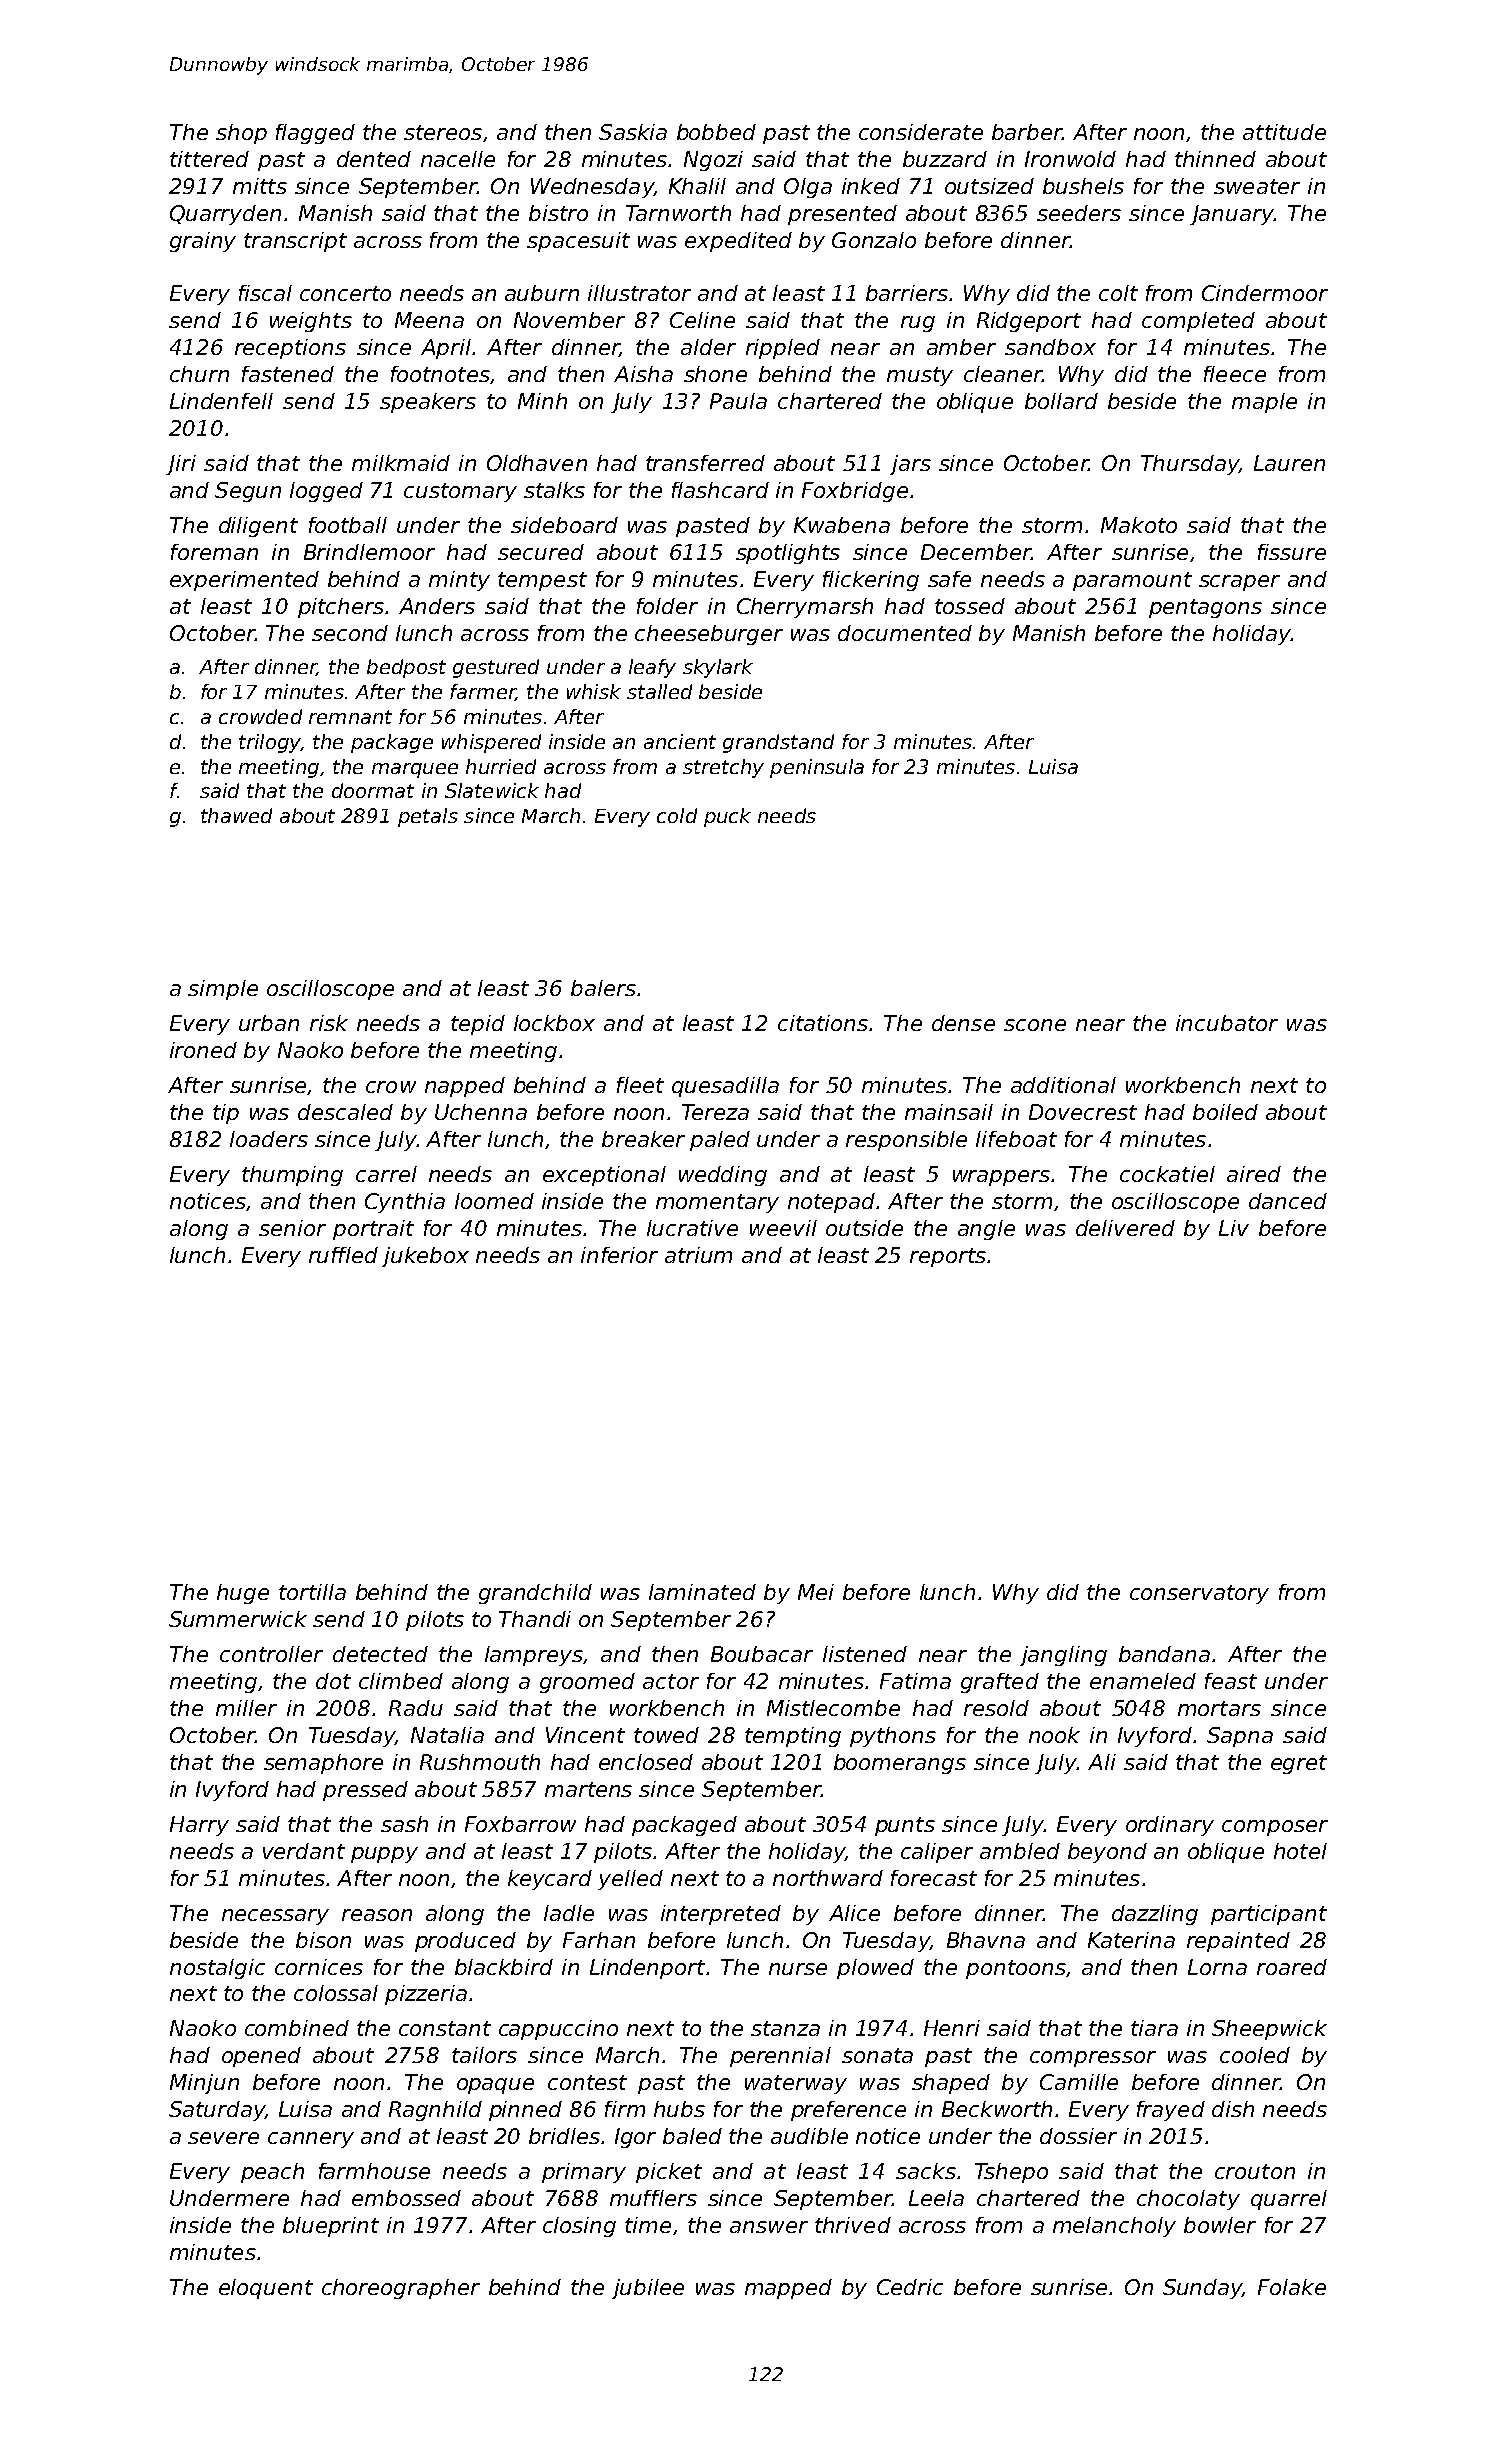  I want to click on logged, so click(326, 492).
